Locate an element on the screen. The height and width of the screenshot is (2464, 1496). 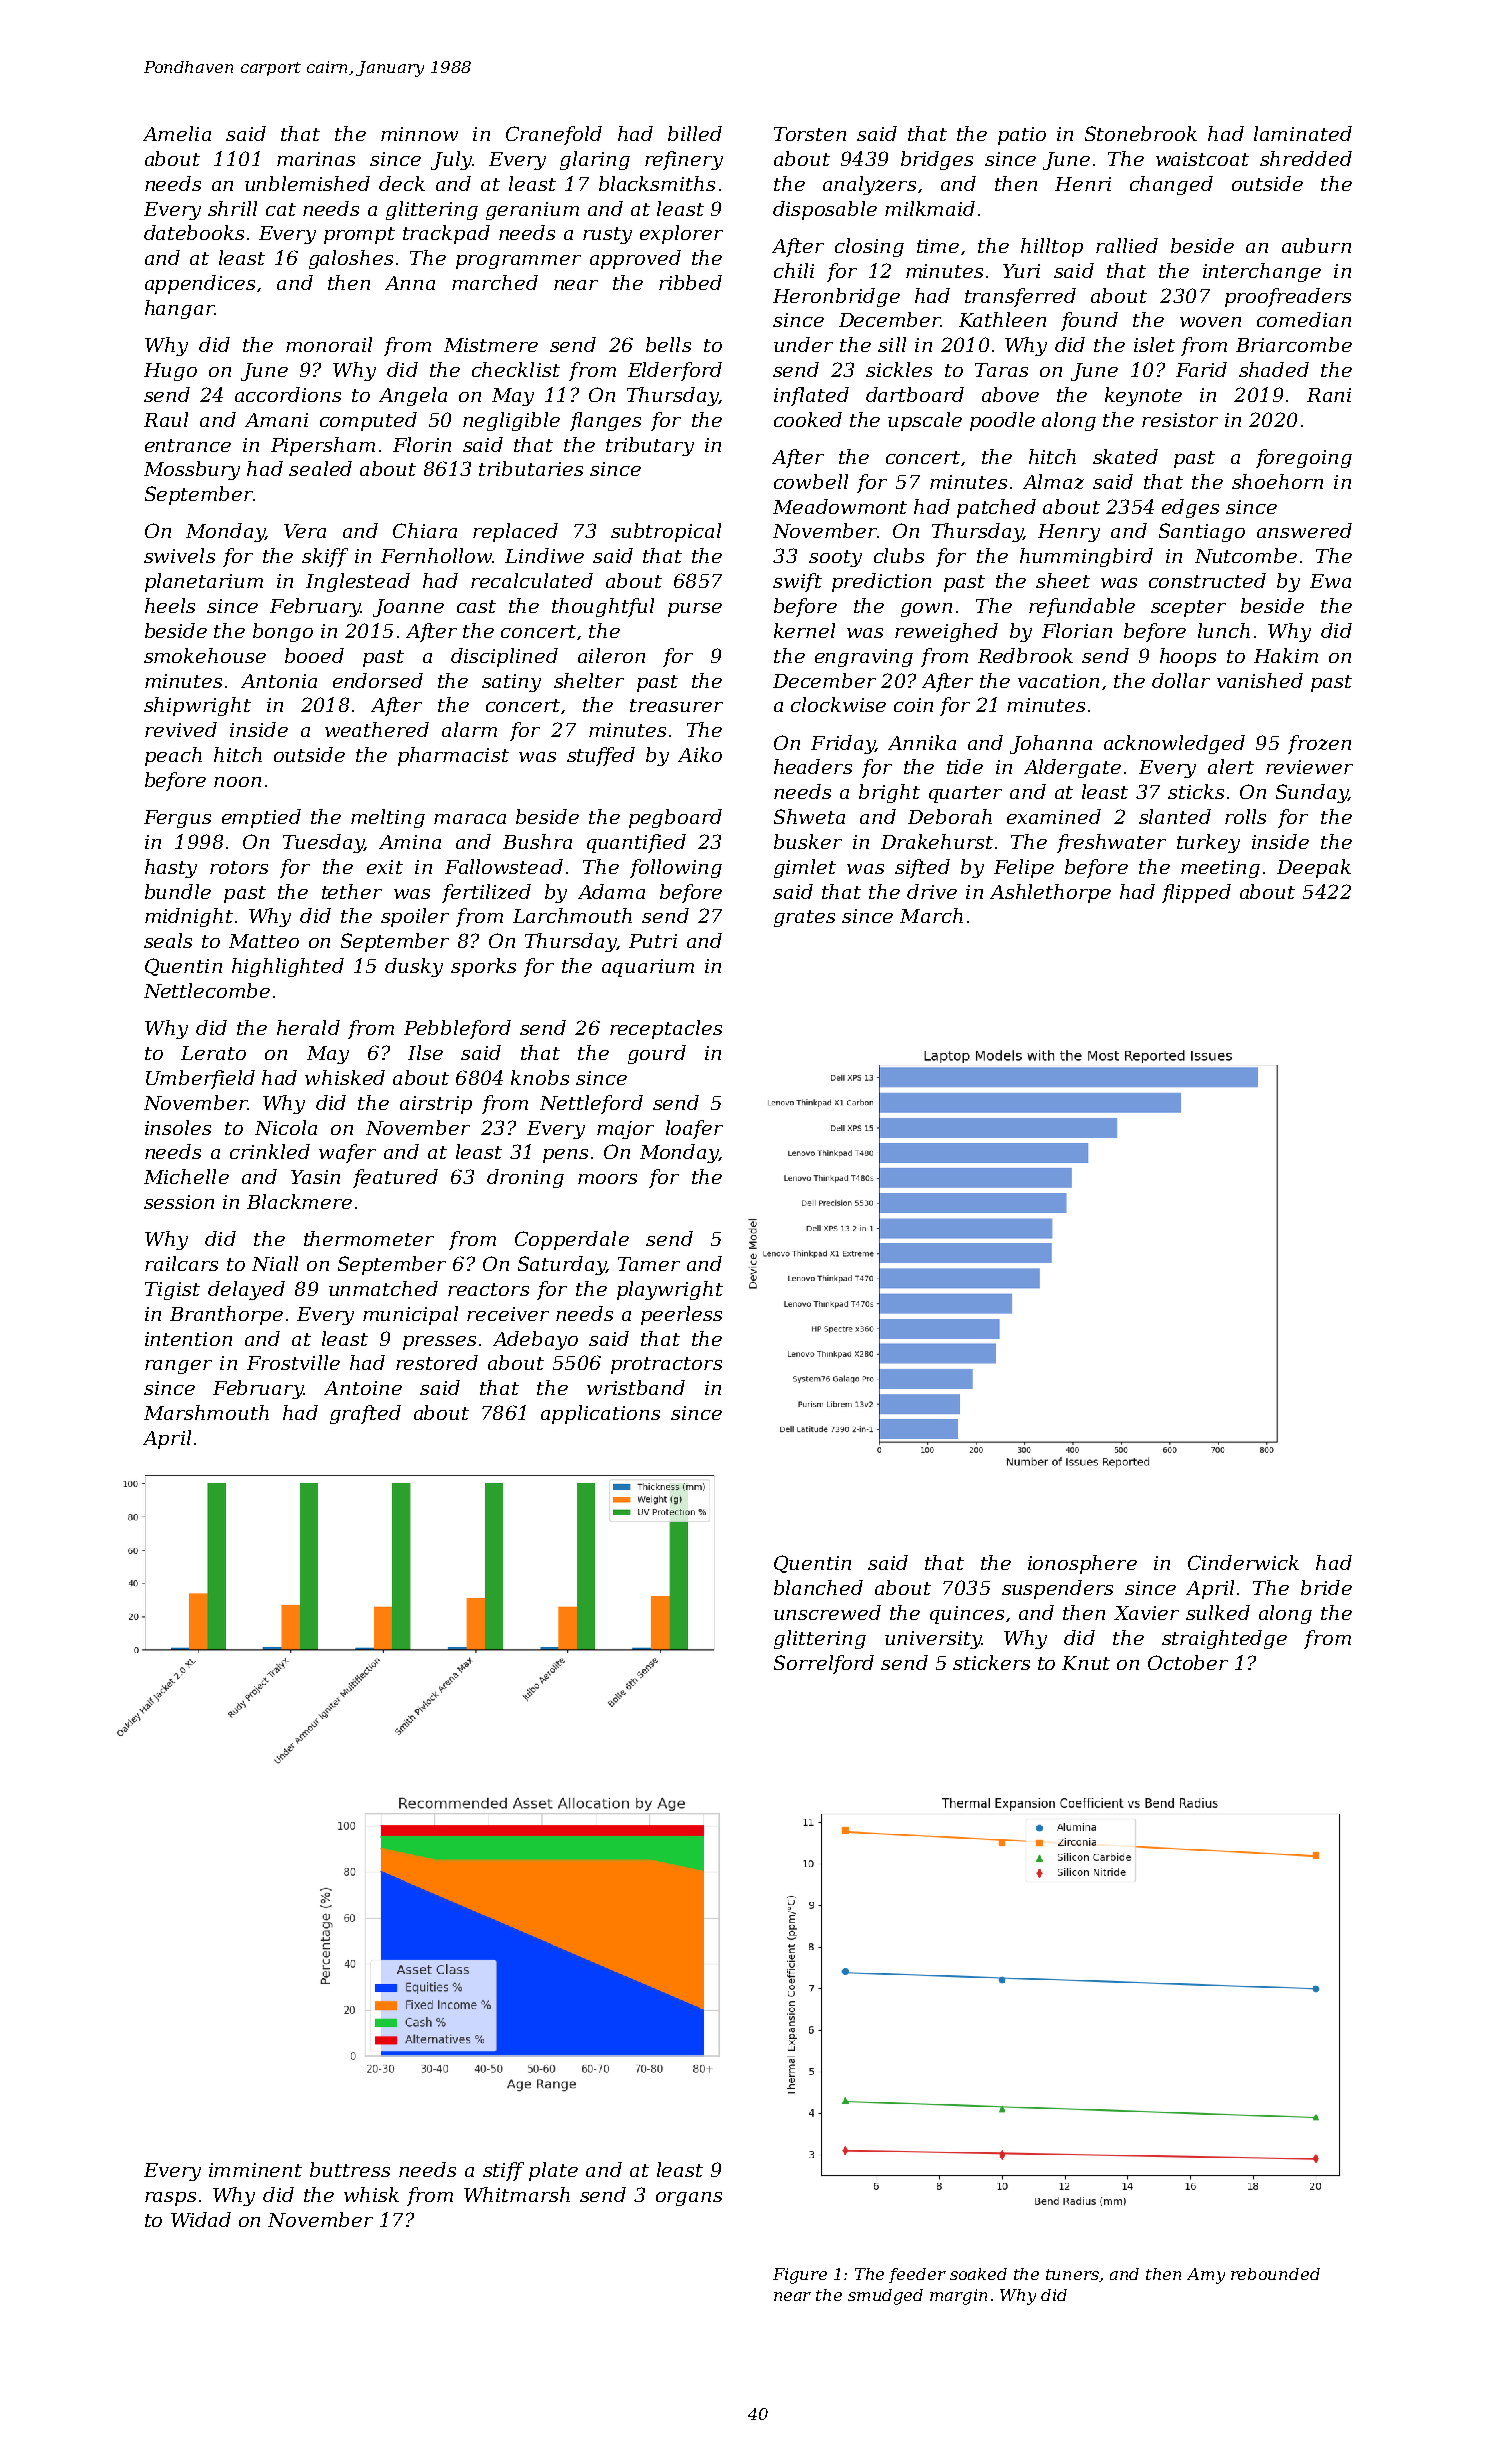
Stonebrook is located at coordinates (1141, 133).
